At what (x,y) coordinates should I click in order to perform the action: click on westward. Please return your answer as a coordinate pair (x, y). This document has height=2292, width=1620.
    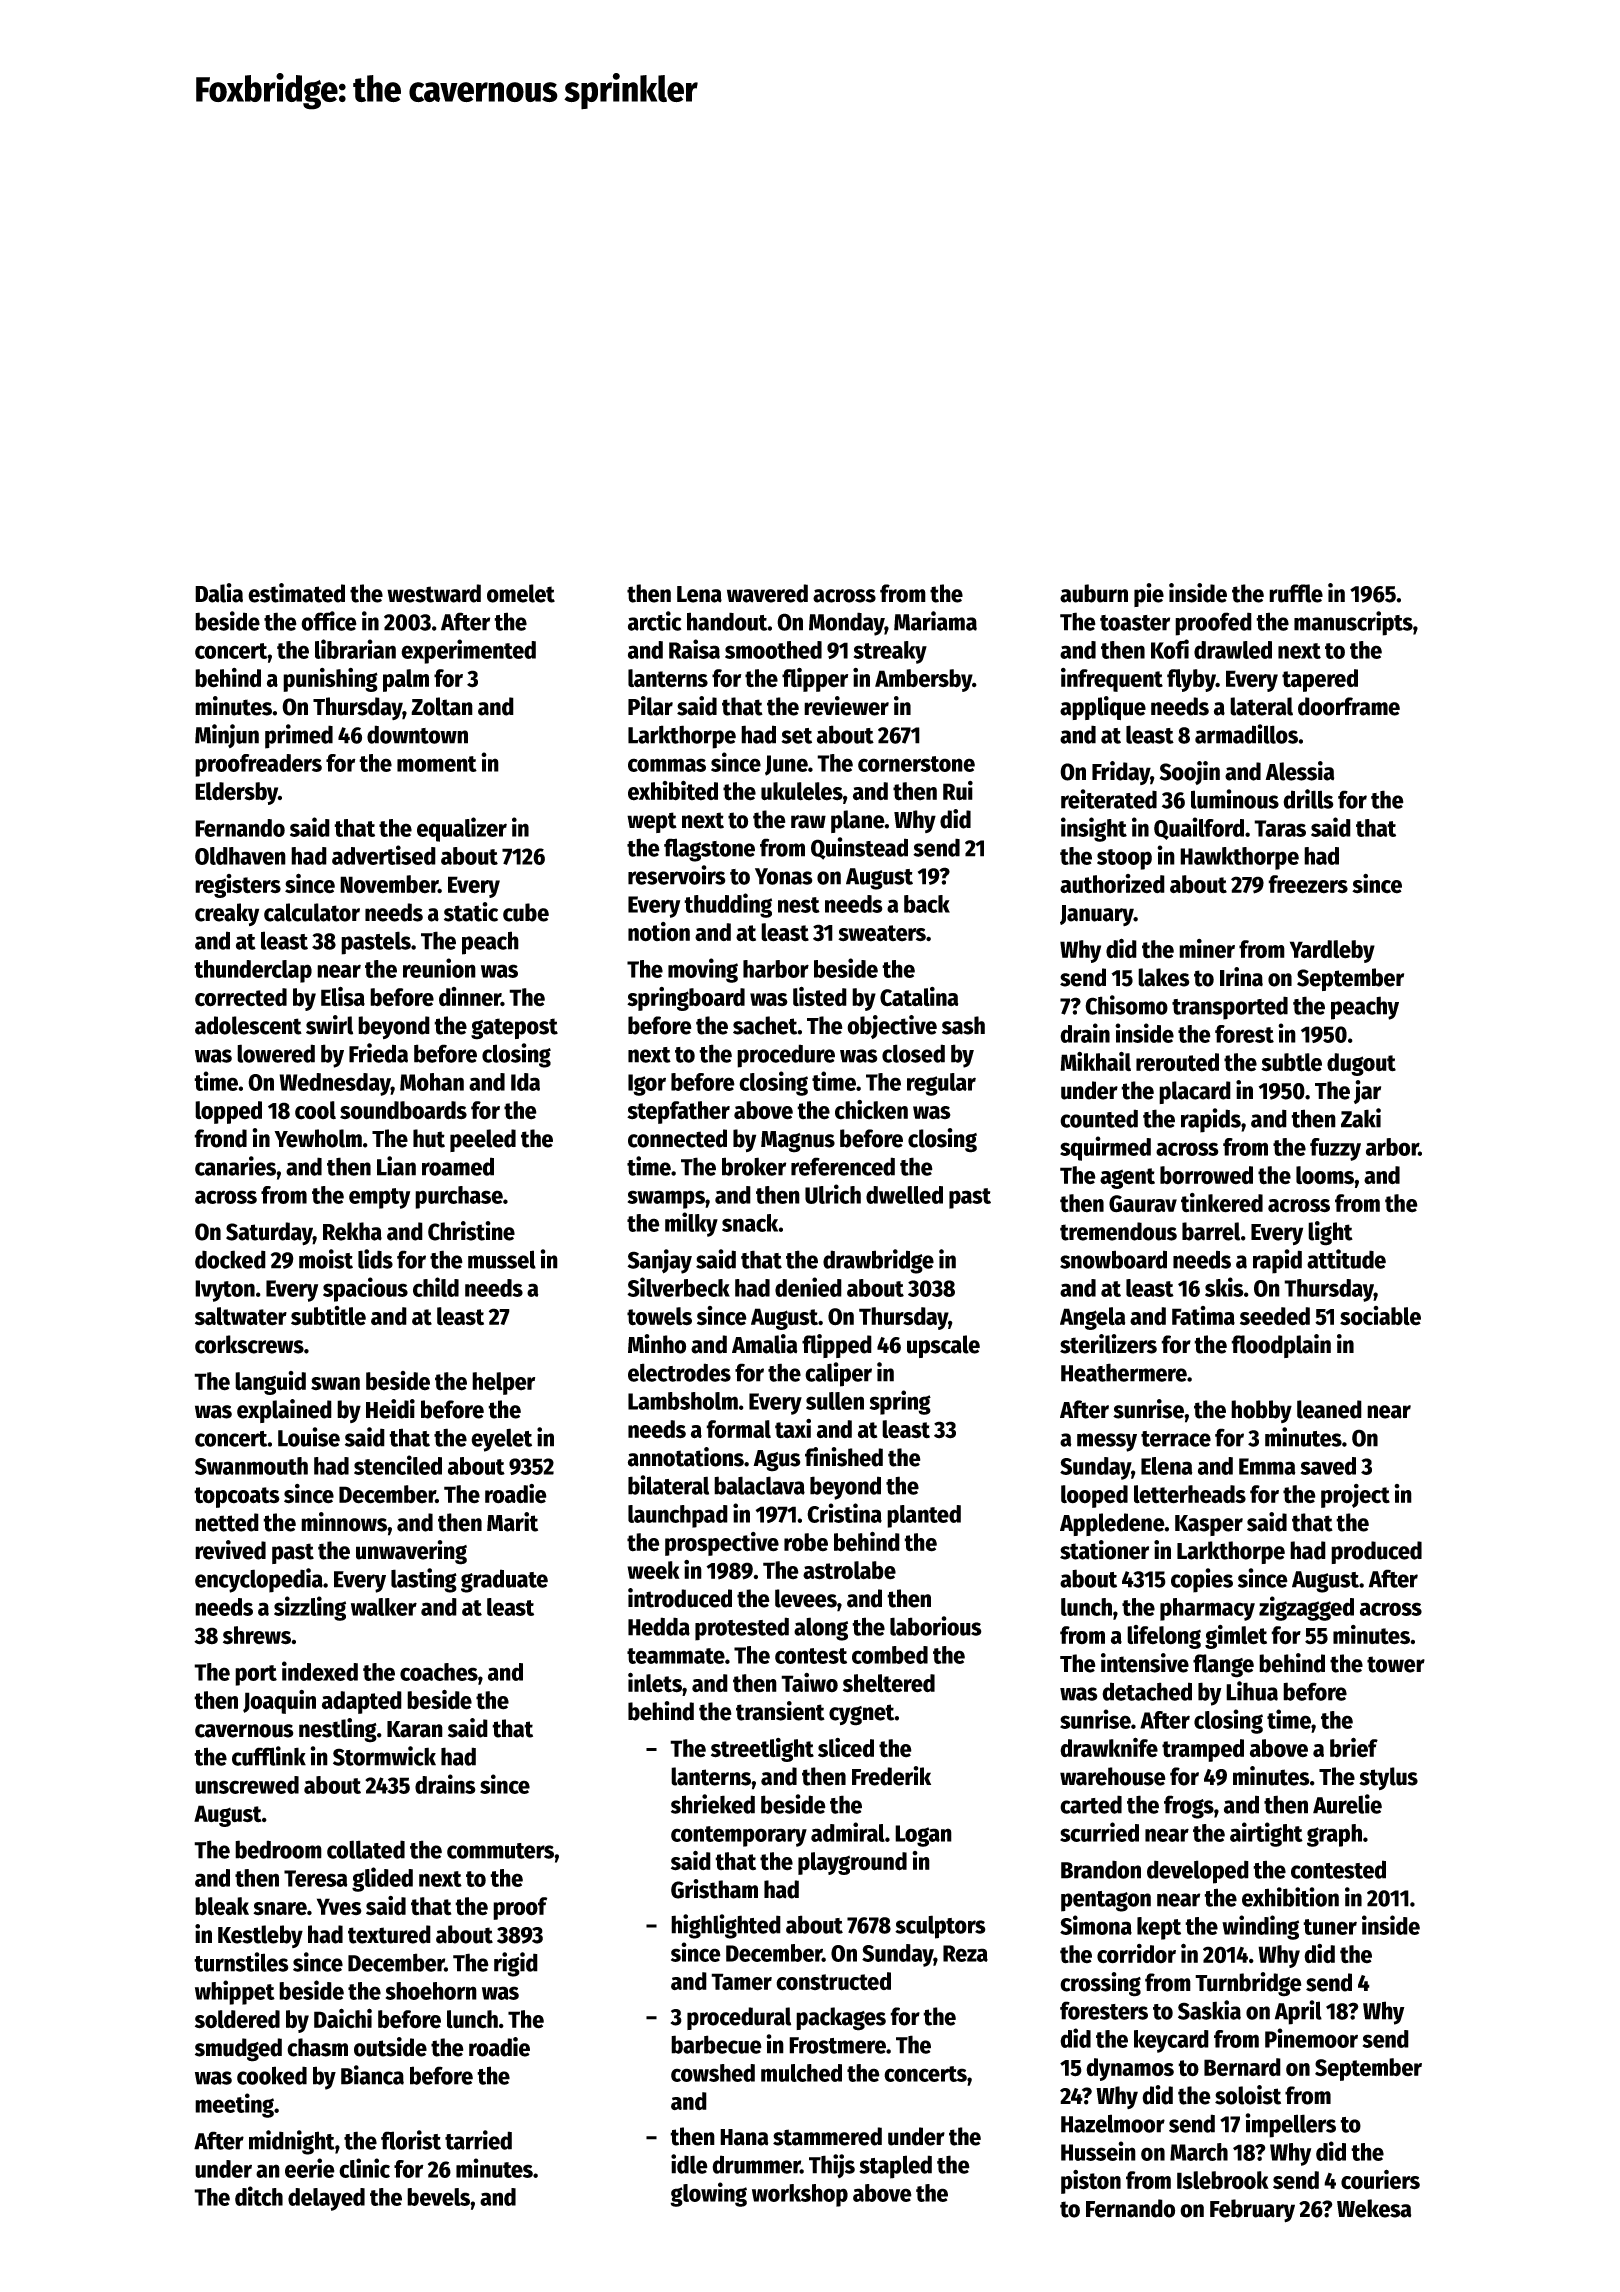
    Looking at the image, I should click on (434, 593).
